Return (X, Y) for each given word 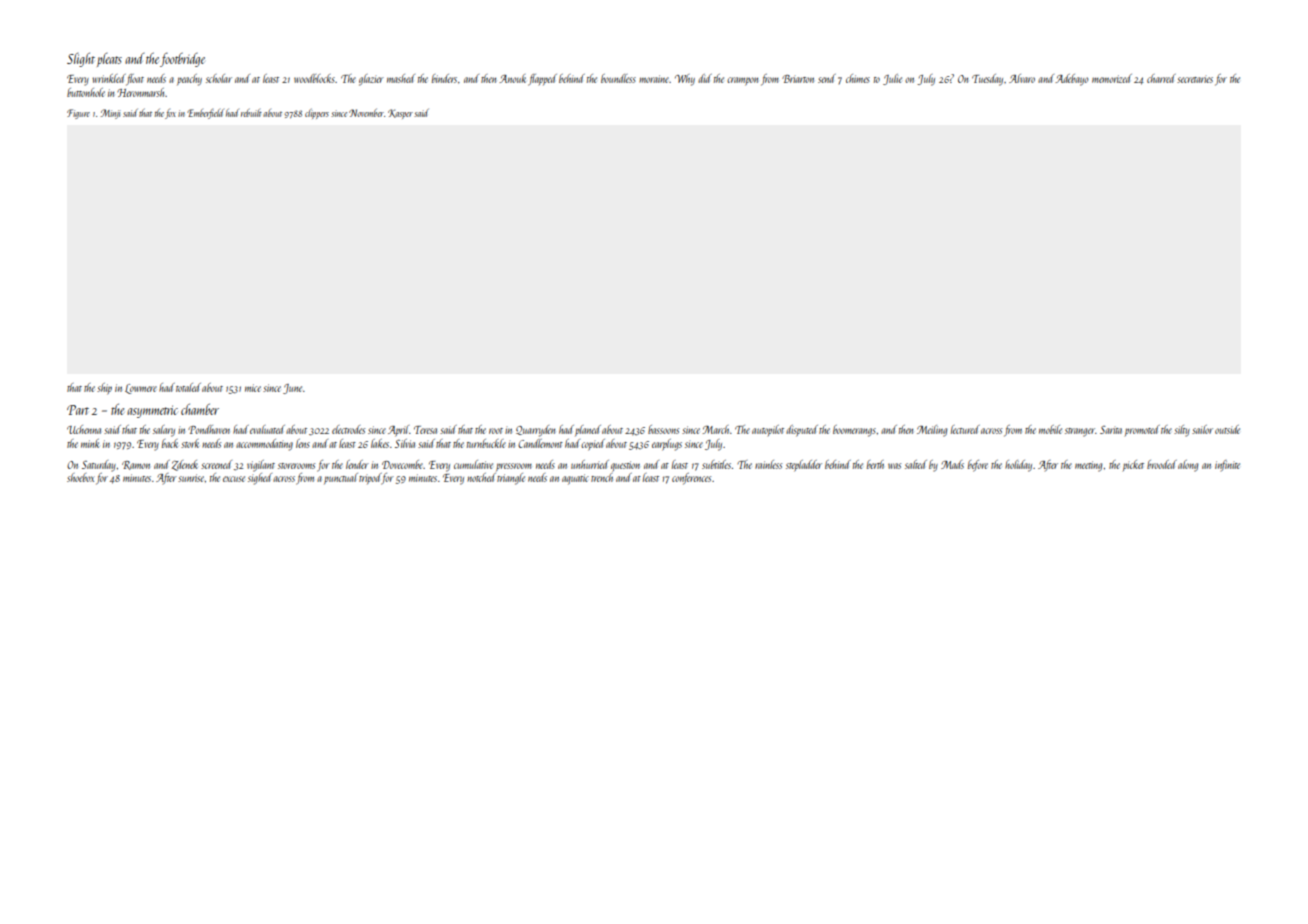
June (292, 389)
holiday (1018, 466)
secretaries (1195, 80)
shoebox (81, 477)
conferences (691, 479)
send (827, 78)
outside (1227, 429)
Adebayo (1072, 80)
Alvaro (1022, 78)
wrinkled (109, 78)
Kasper (400, 114)
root (496, 431)
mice (253, 388)
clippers (317, 114)
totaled (188, 387)
